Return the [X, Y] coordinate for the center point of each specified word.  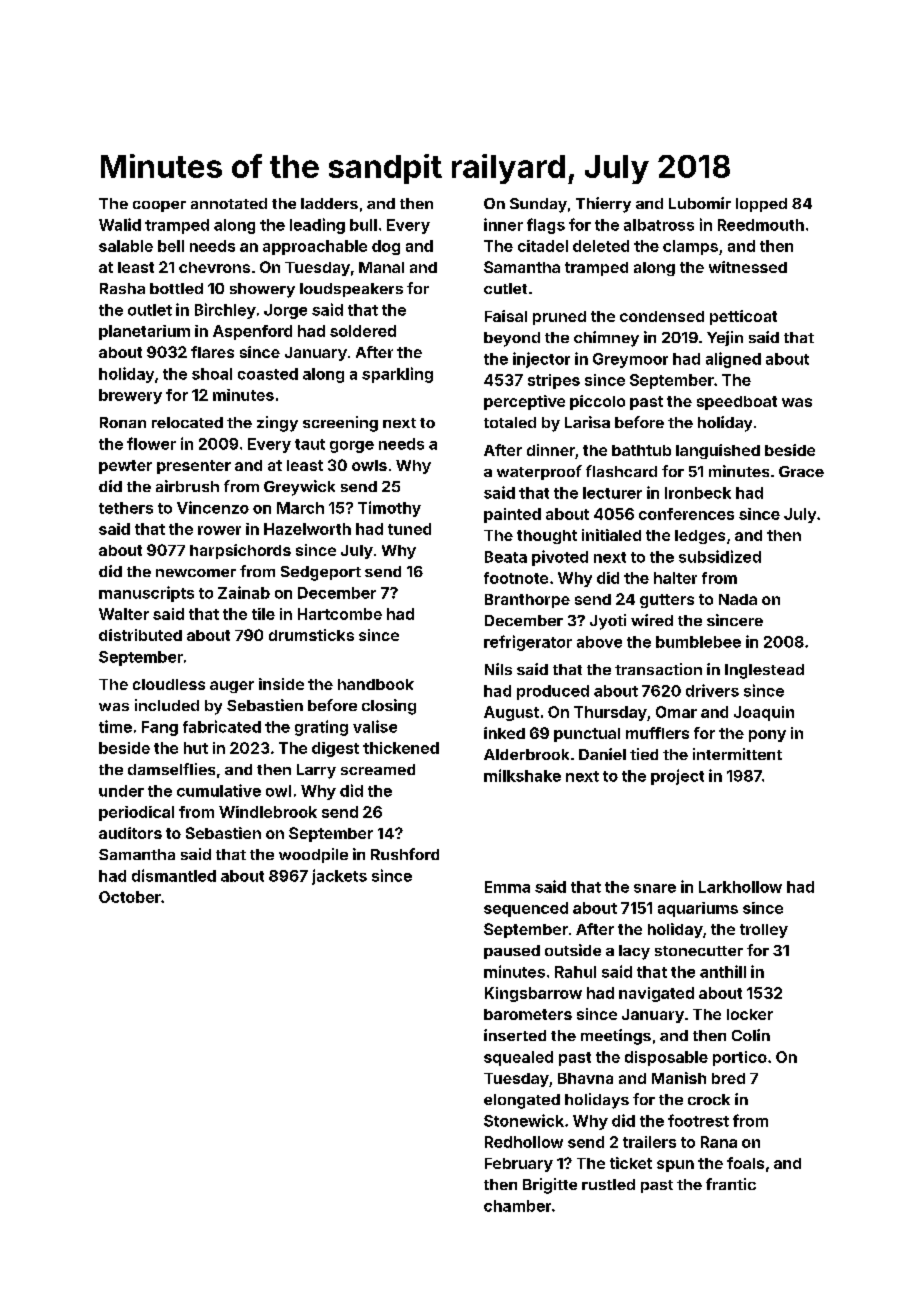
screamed [378, 769]
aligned [733, 360]
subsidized [720, 556]
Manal [381, 267]
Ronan [123, 422]
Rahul [575, 972]
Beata [506, 557]
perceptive [524, 402]
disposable [666, 1058]
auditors [130, 833]
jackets [339, 877]
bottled [176, 288]
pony [767, 736]
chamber [517, 1206]
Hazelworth [307, 529]
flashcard [621, 471]
